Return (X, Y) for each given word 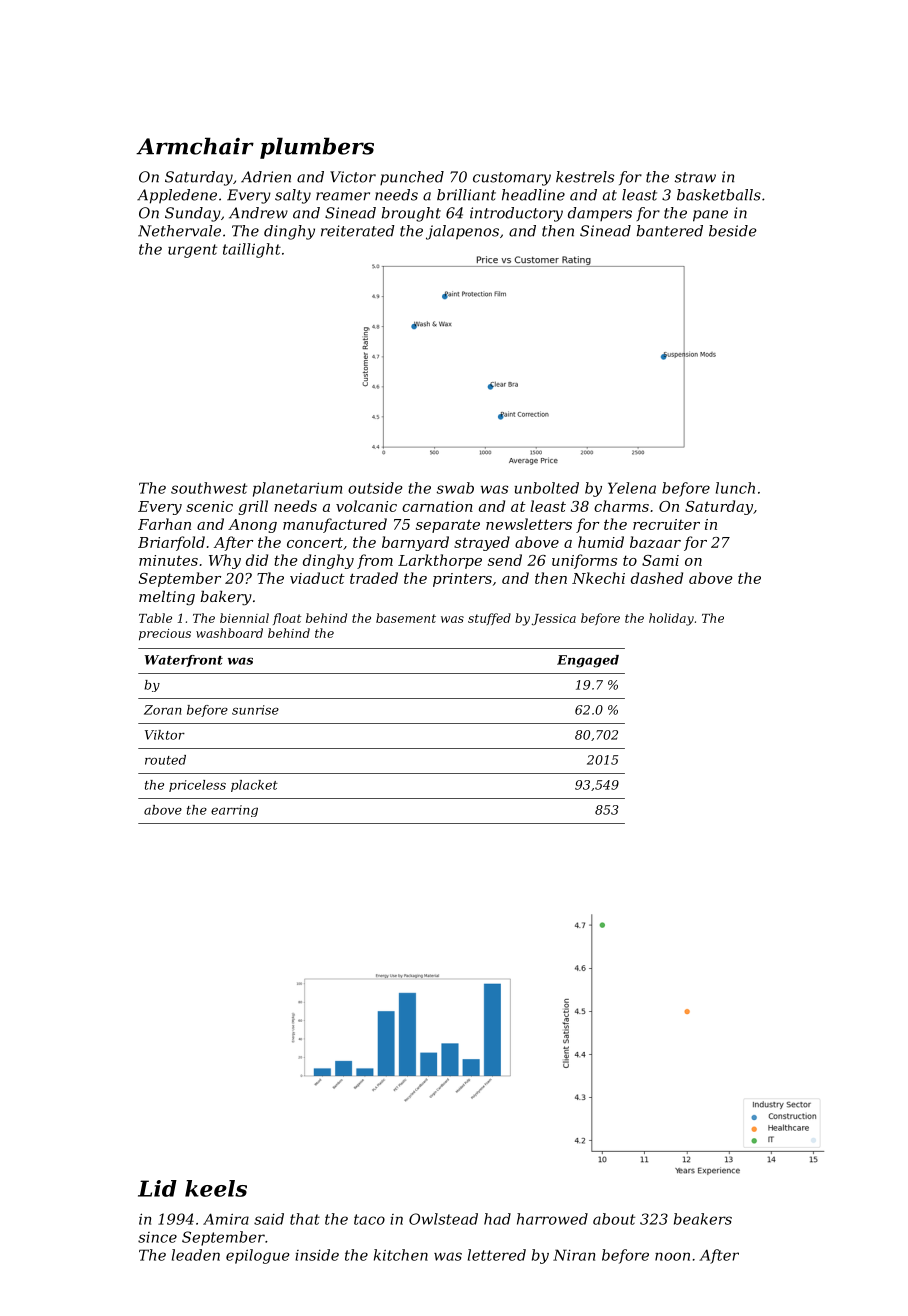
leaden (196, 1255)
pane (710, 216)
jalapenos (462, 232)
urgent (192, 251)
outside (375, 488)
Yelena (632, 488)
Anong (252, 526)
